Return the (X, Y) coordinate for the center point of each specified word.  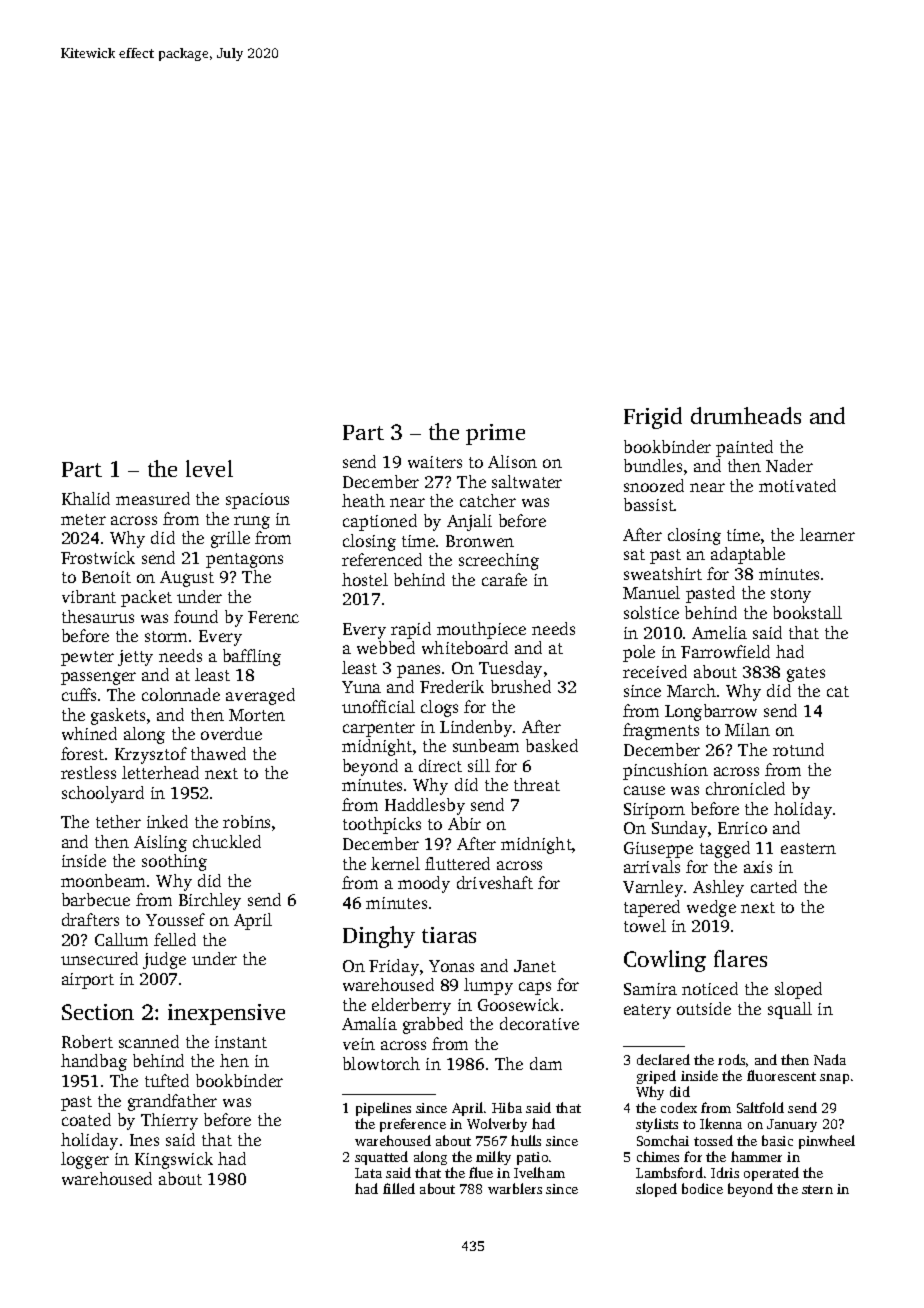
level (209, 468)
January (792, 1125)
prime (495, 434)
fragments (661, 731)
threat (537, 784)
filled (399, 1188)
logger (85, 1160)
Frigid (653, 418)
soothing (174, 862)
